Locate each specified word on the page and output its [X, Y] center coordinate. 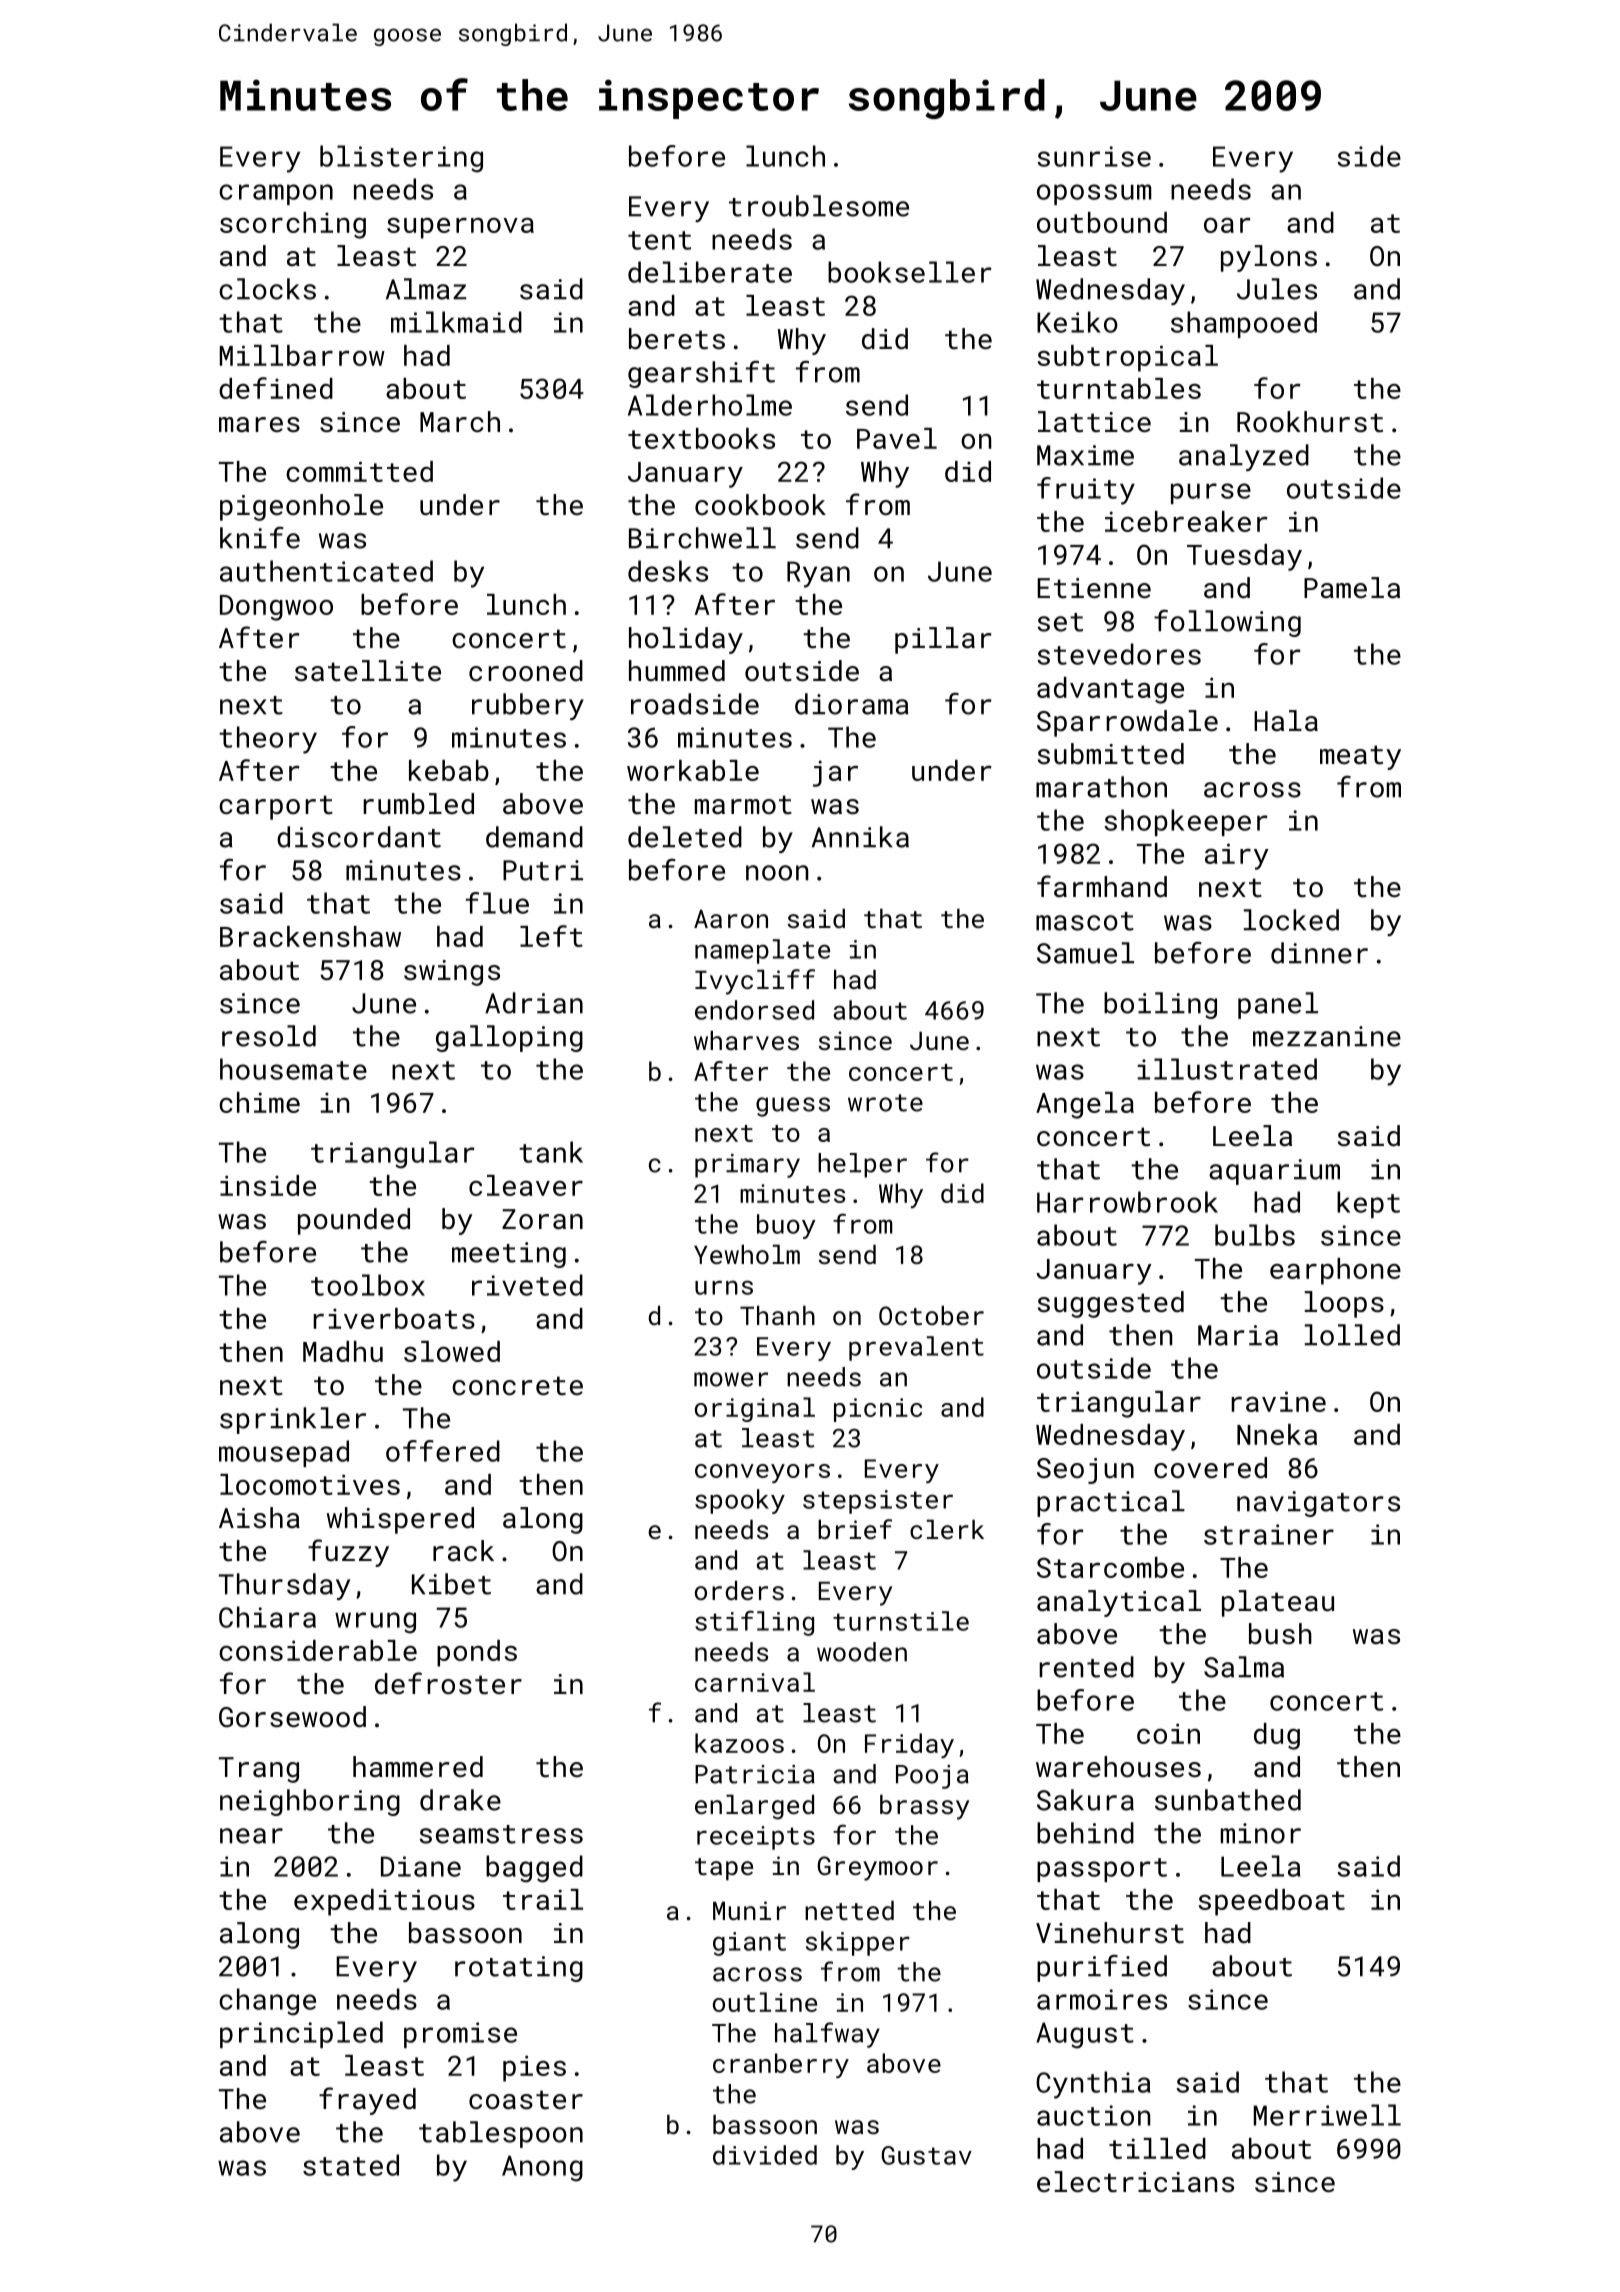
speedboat [1272, 1902]
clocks [267, 289]
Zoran [542, 1219]
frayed [367, 2101]
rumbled [418, 803]
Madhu [343, 1351]
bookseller [910, 272]
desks [668, 571]
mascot [1085, 921]
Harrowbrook [1127, 1202]
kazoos [739, 1743]
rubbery [528, 706]
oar [1227, 225]
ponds [477, 1653]
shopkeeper [1186, 822]
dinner [1319, 953]
